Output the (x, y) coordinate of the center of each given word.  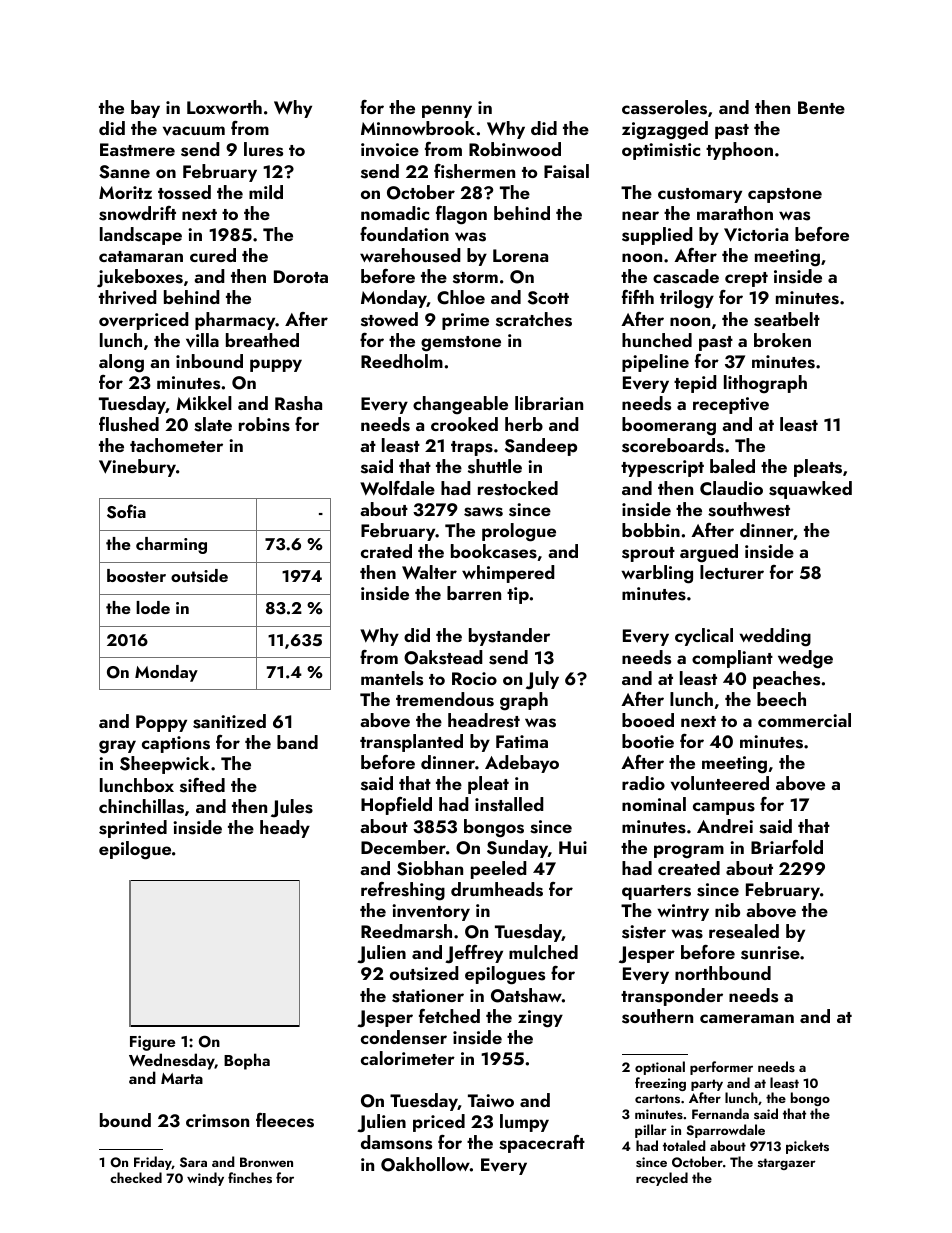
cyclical (704, 637)
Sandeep (541, 447)
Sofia (126, 511)
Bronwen (266, 1162)
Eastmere (137, 150)
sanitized (229, 721)
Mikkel (204, 403)
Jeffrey (474, 954)
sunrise (770, 953)
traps (472, 448)
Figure (152, 1043)
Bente (821, 107)
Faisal (566, 171)
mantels (392, 678)
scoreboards (673, 445)
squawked (810, 490)
